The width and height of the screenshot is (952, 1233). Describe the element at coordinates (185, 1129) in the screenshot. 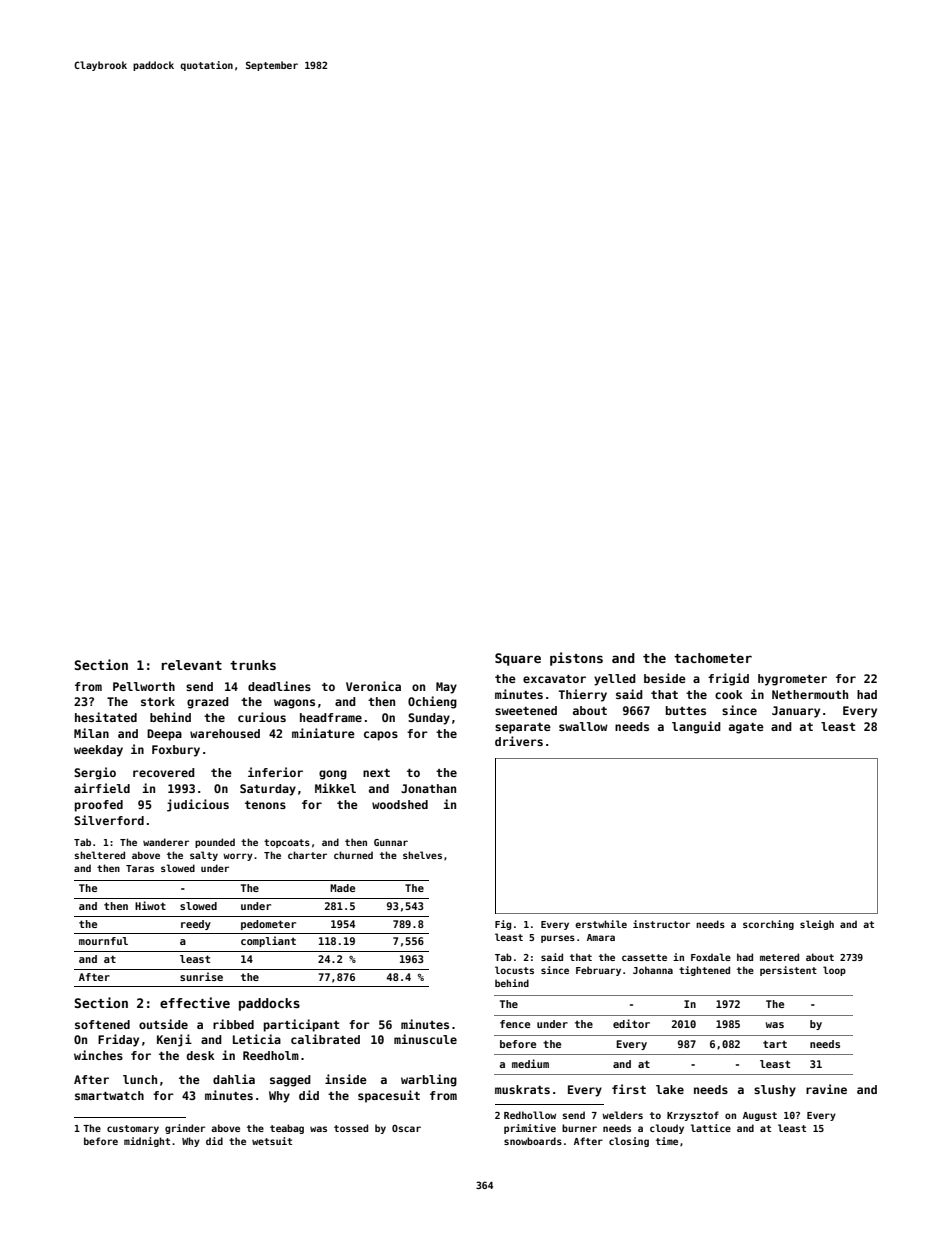

I see `grinder` at that location.
